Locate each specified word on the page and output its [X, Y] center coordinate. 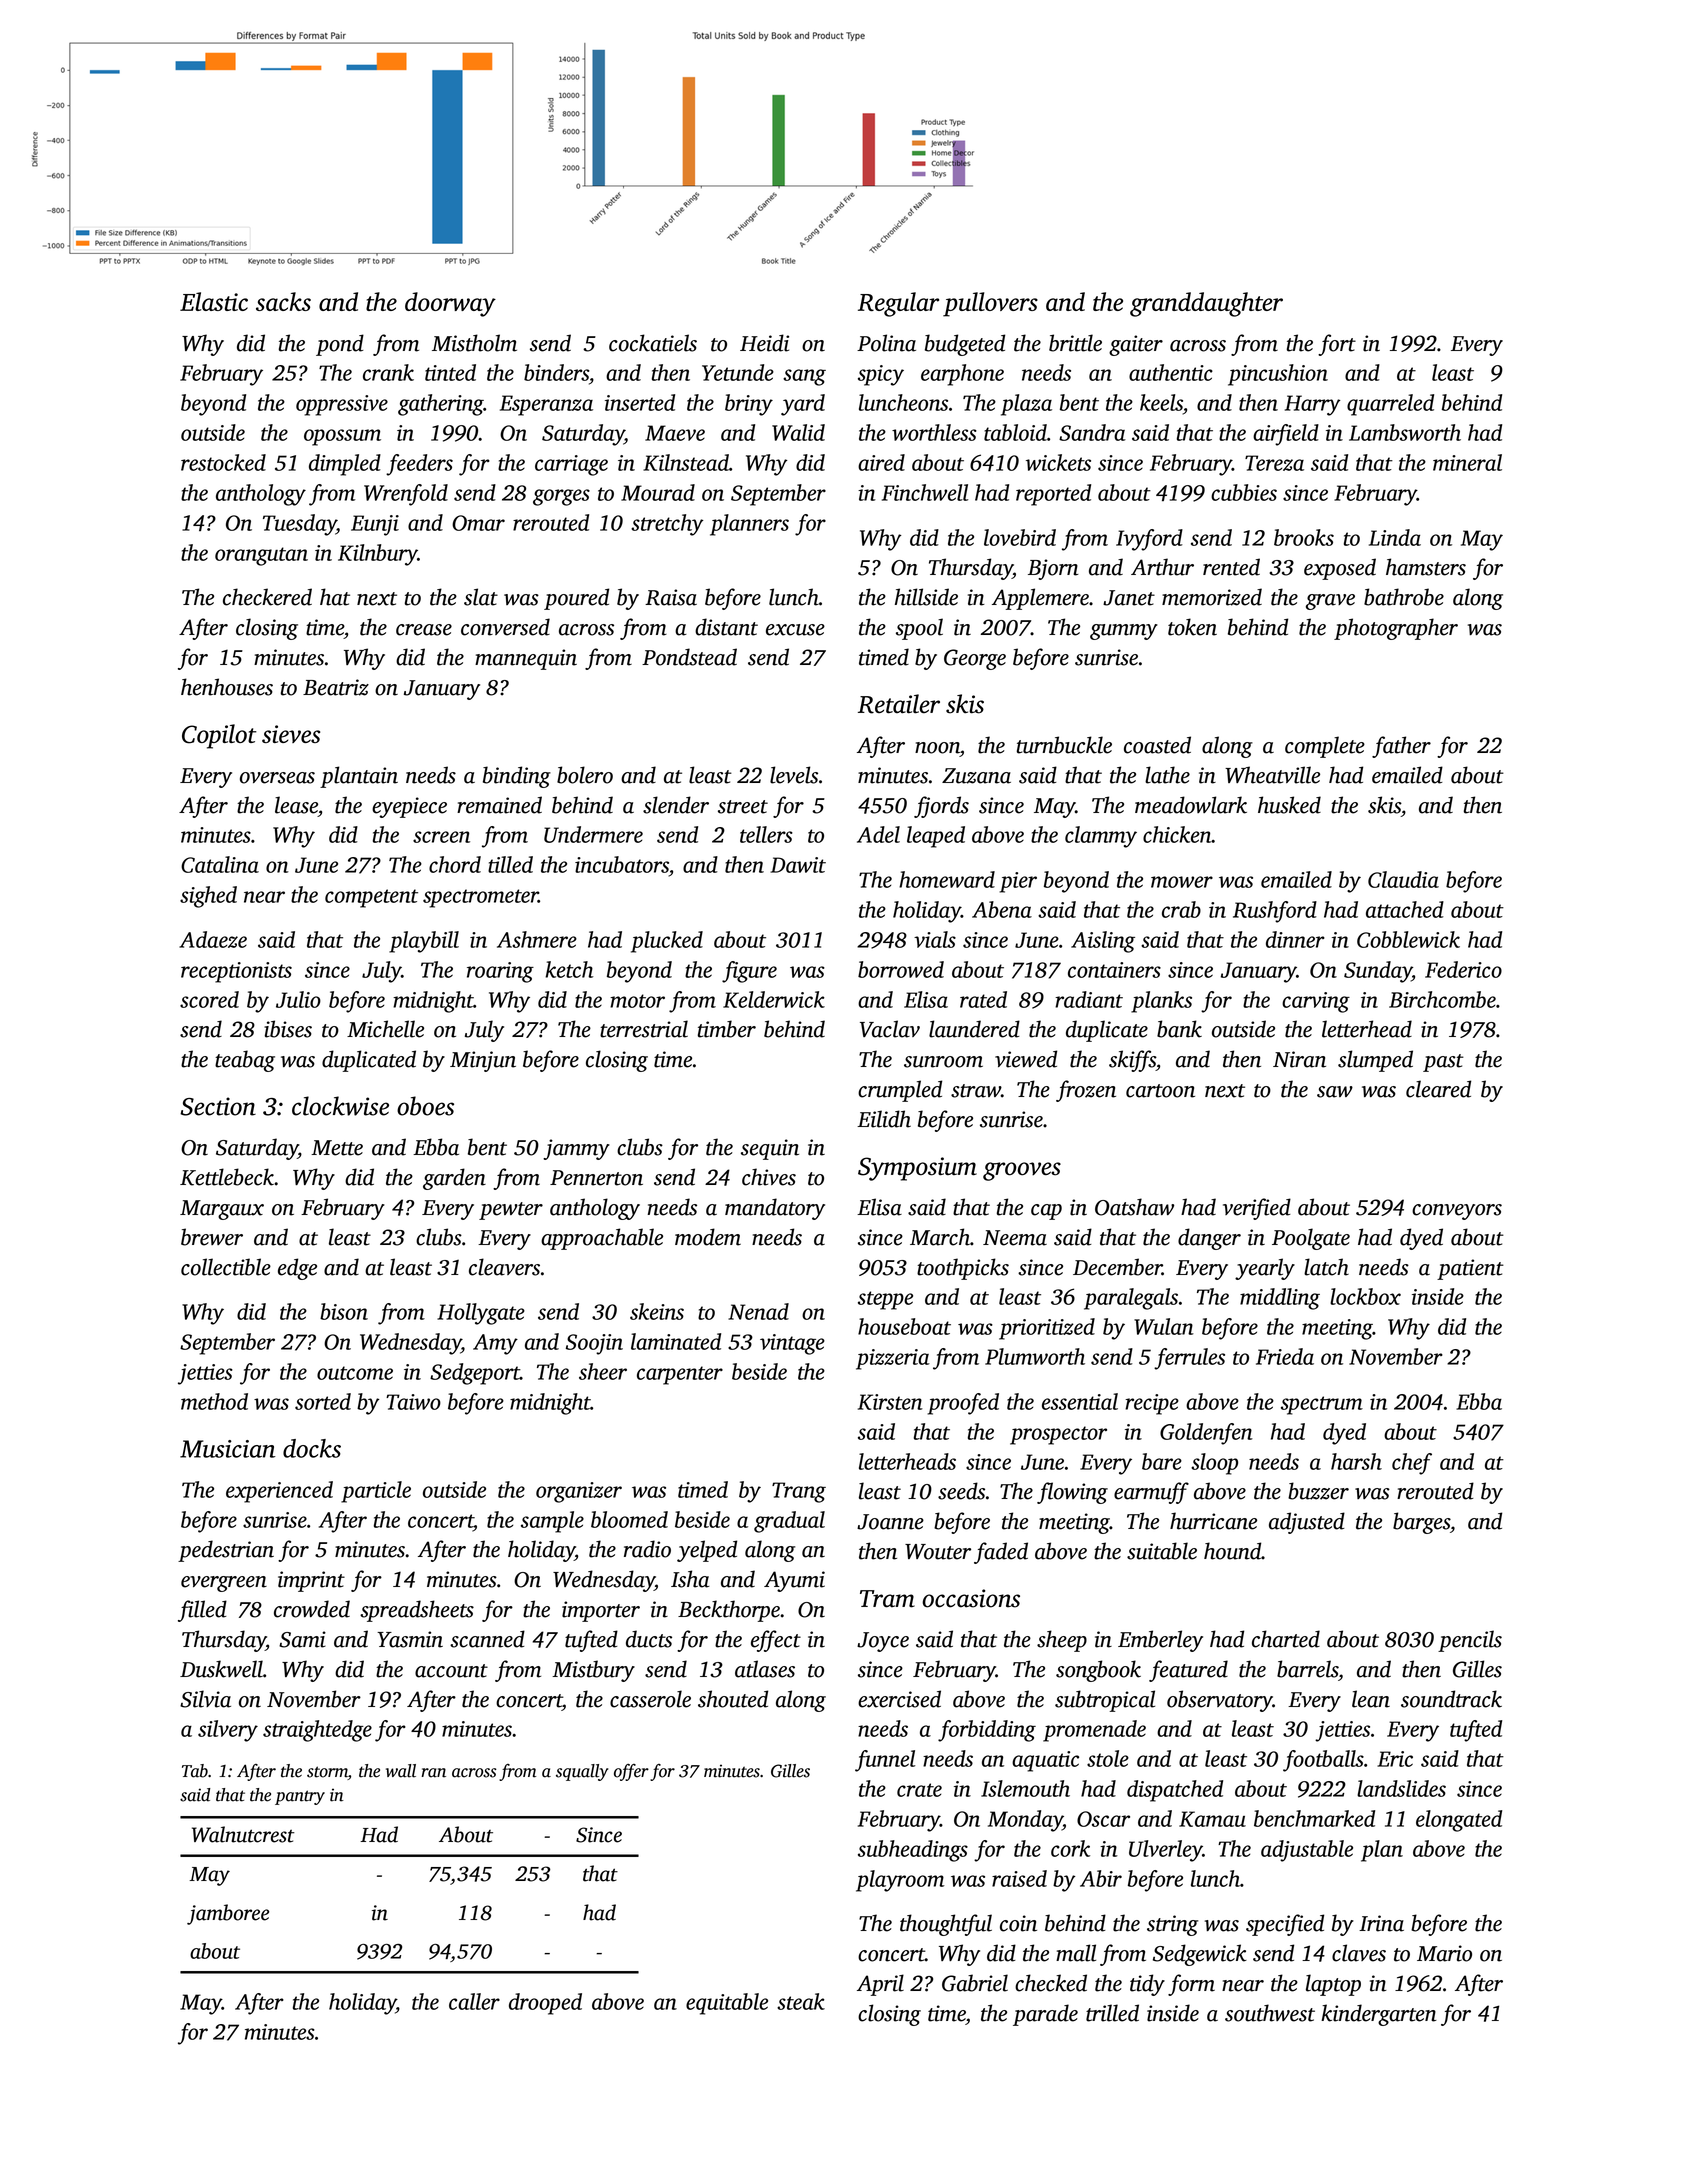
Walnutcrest [243, 1834]
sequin [770, 1149]
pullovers [990, 304]
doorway [450, 304]
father [1401, 747]
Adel [878, 834]
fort [1337, 345]
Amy [495, 1344]
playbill [424, 942]
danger [1209, 1239]
